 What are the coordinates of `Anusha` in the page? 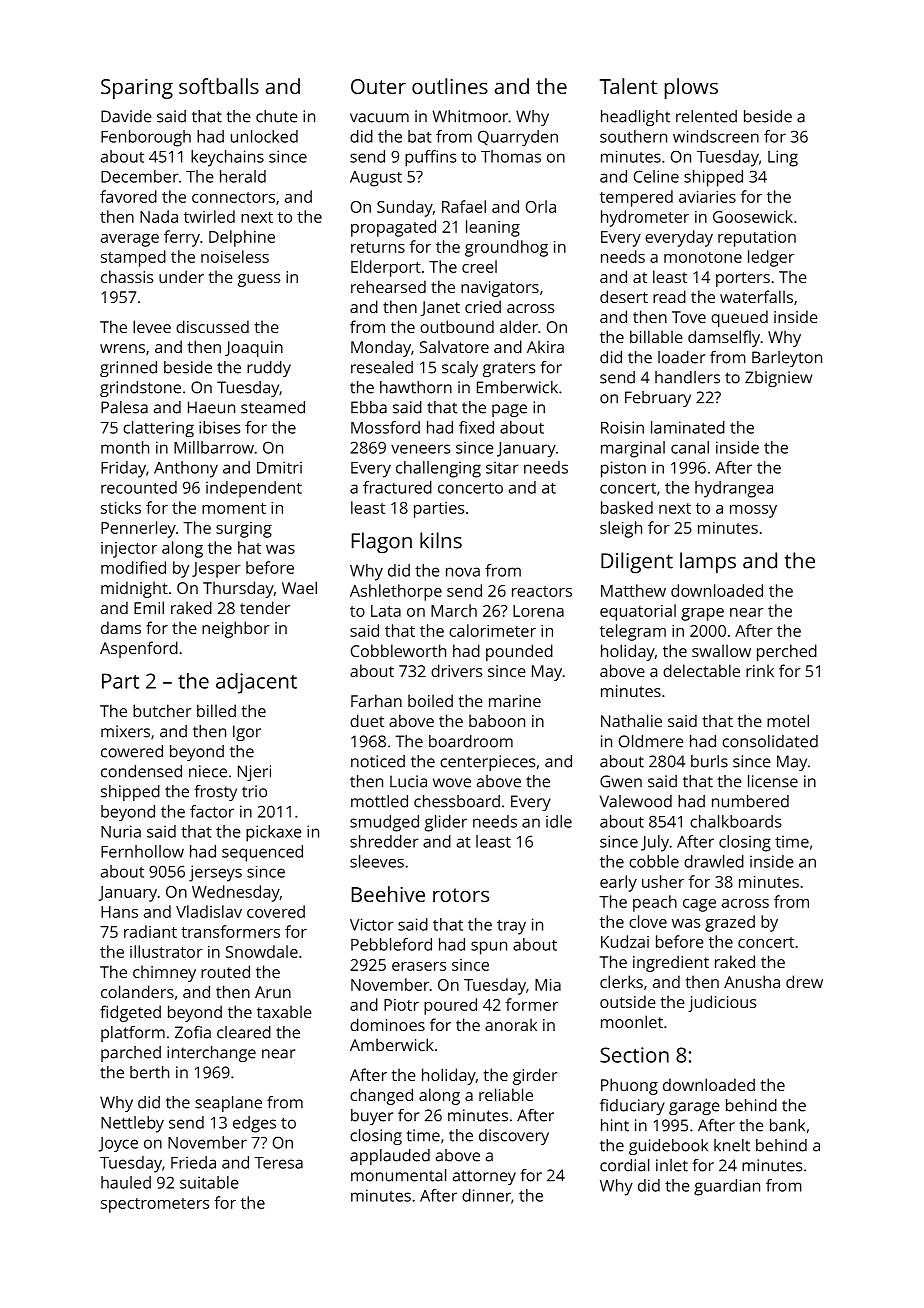 It's located at (752, 981).
